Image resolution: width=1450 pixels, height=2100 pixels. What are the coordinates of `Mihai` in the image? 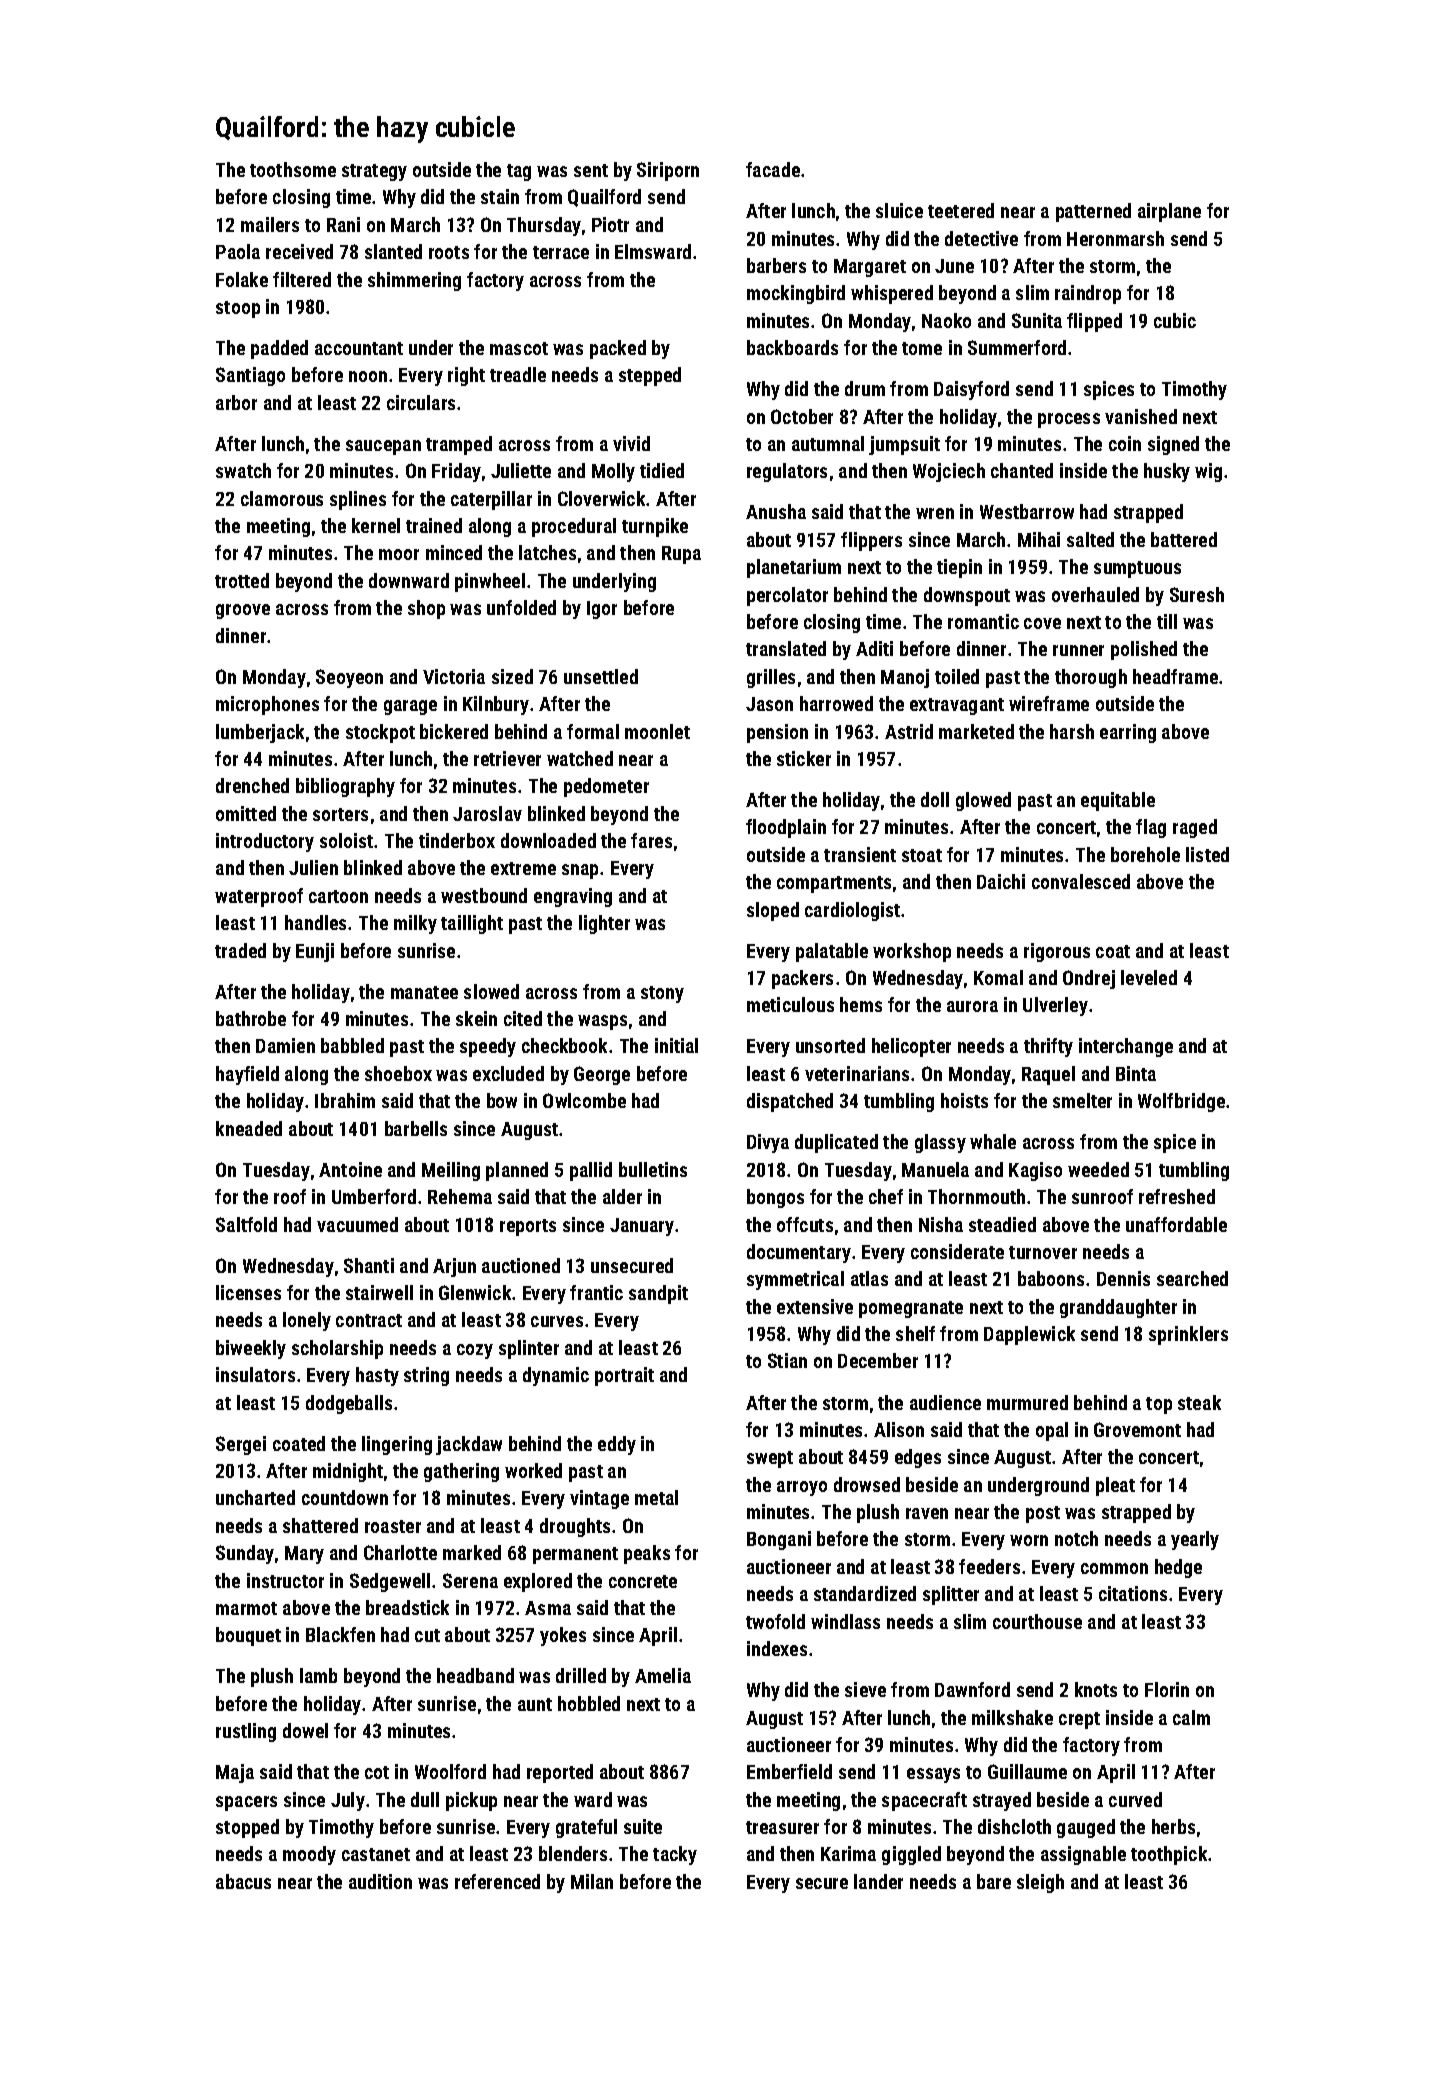 It's located at (1039, 539).
